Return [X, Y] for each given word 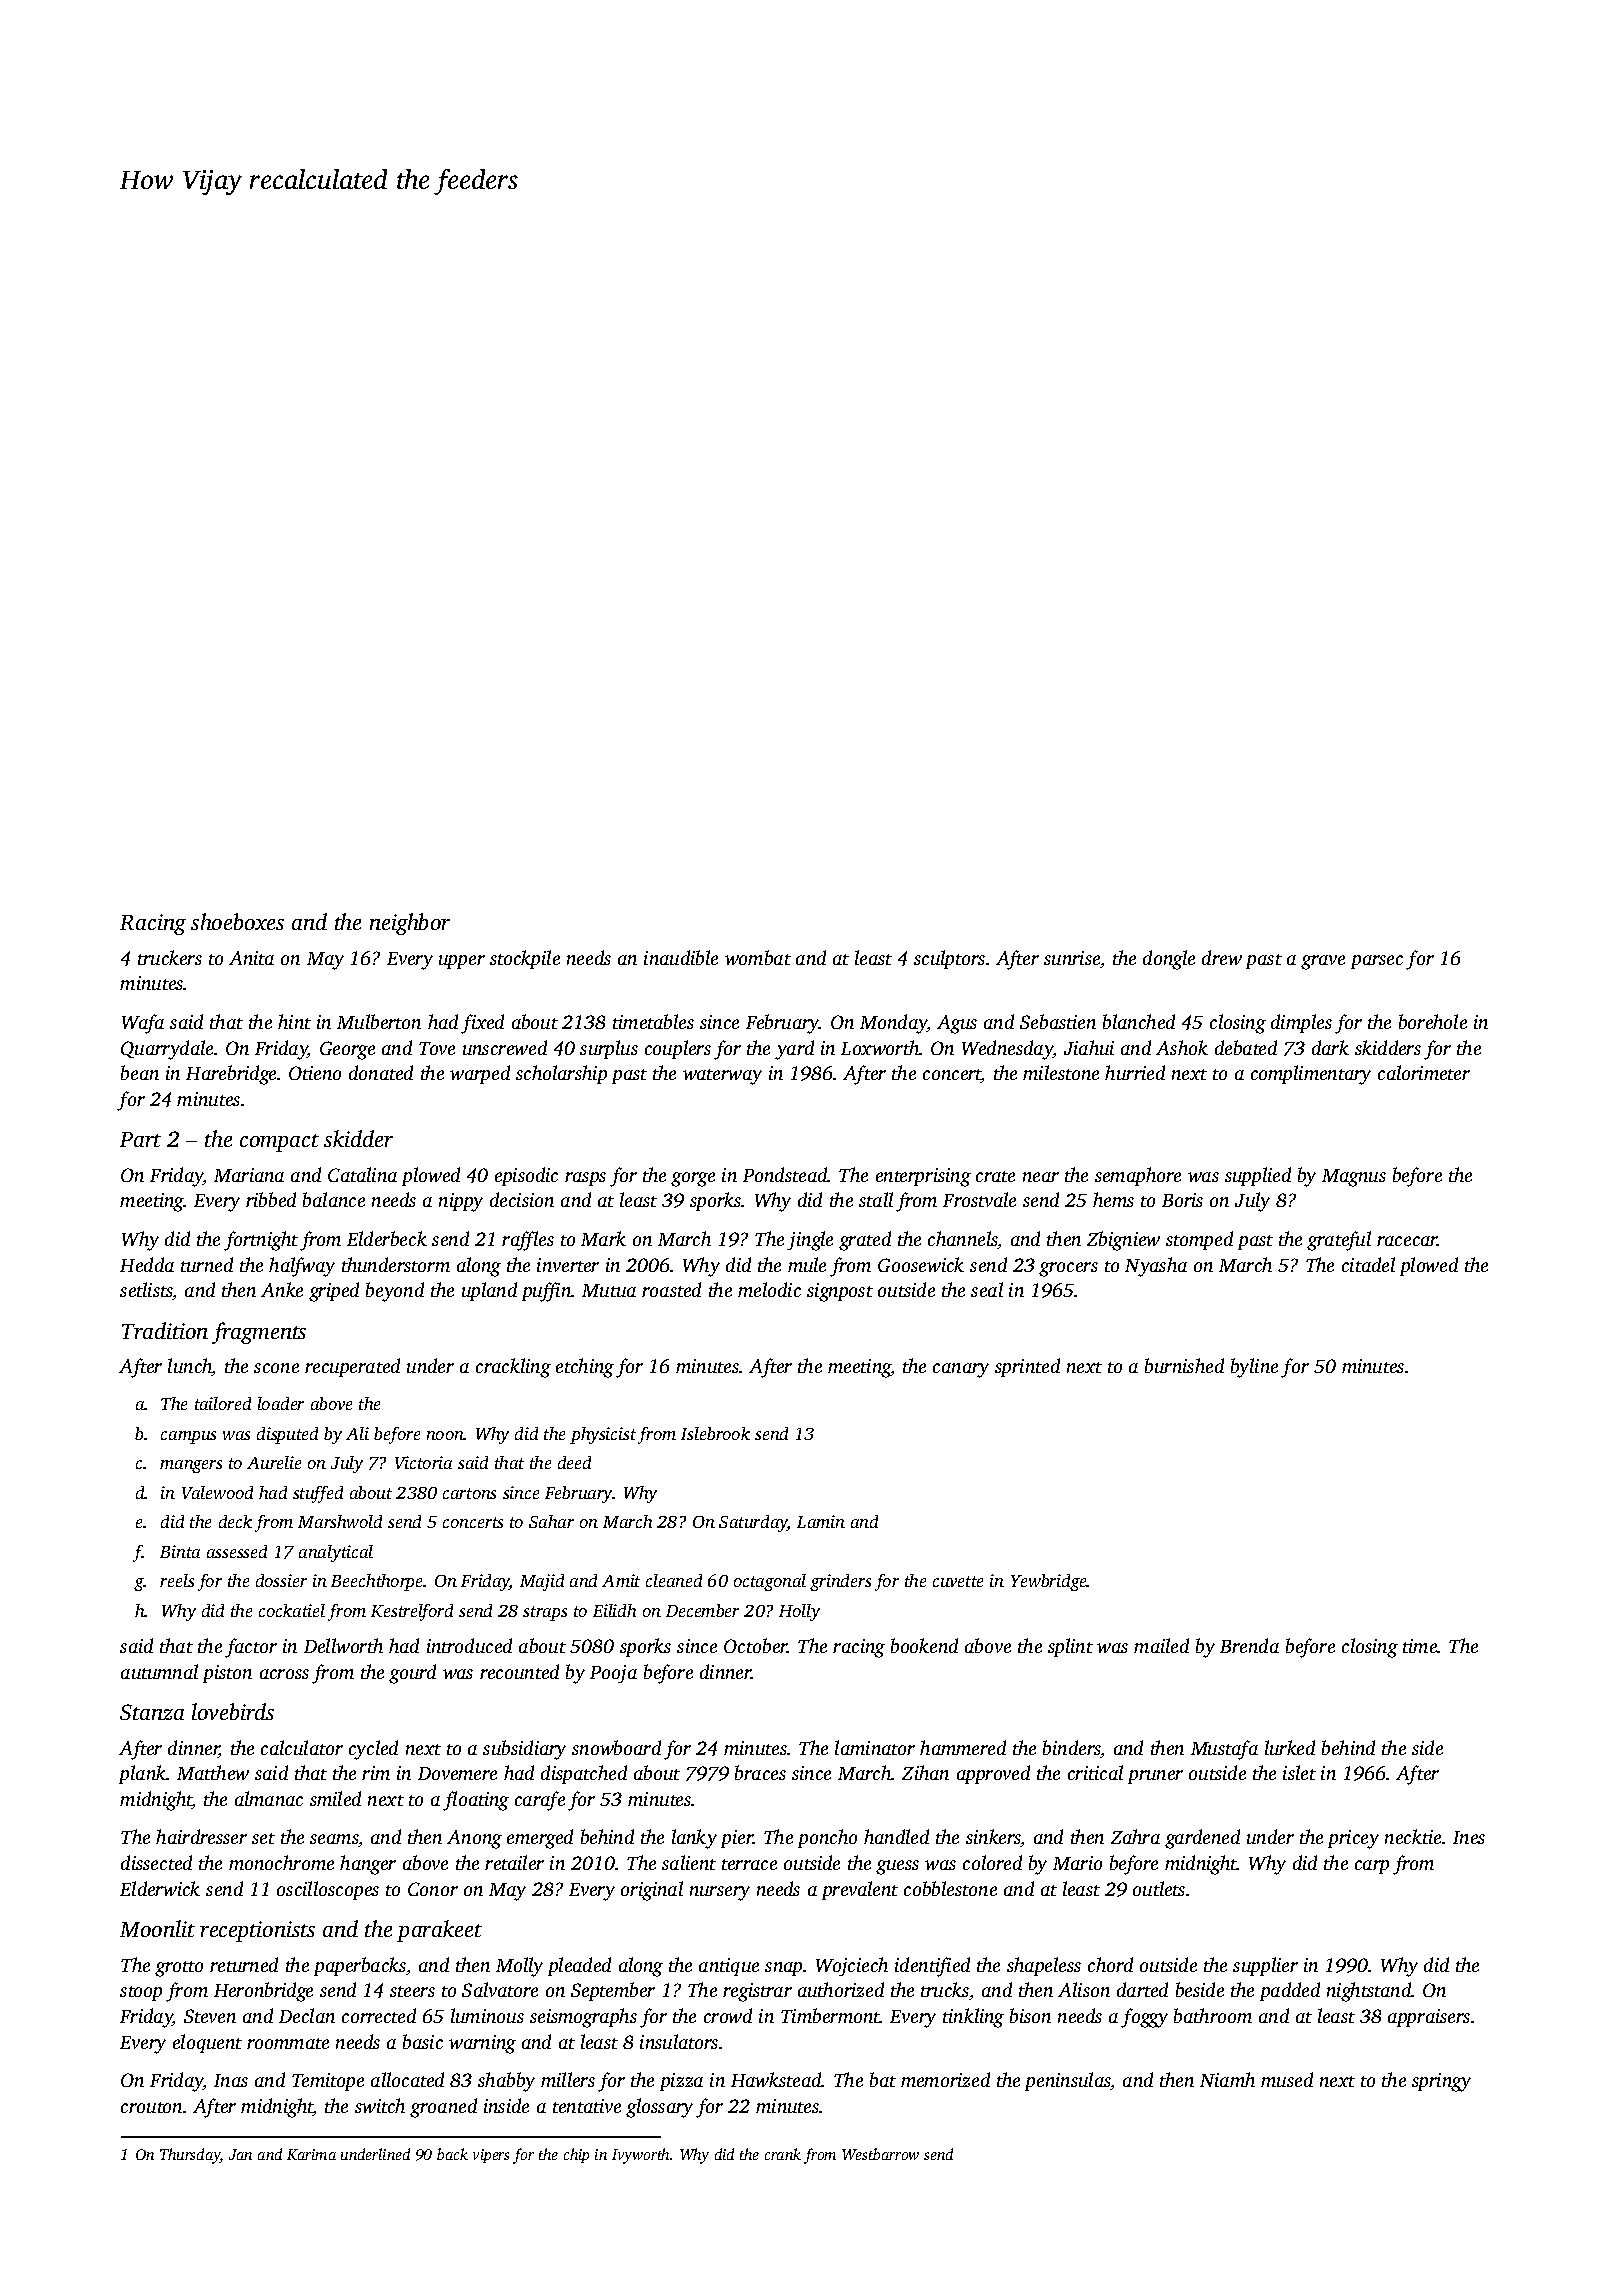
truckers [170, 957]
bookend [924, 1645]
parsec [1377, 962]
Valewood [217, 1492]
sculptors [949, 959]
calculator [302, 1747]
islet [1299, 1772]
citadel [1368, 1264]
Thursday [190, 2156]
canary [961, 1370]
